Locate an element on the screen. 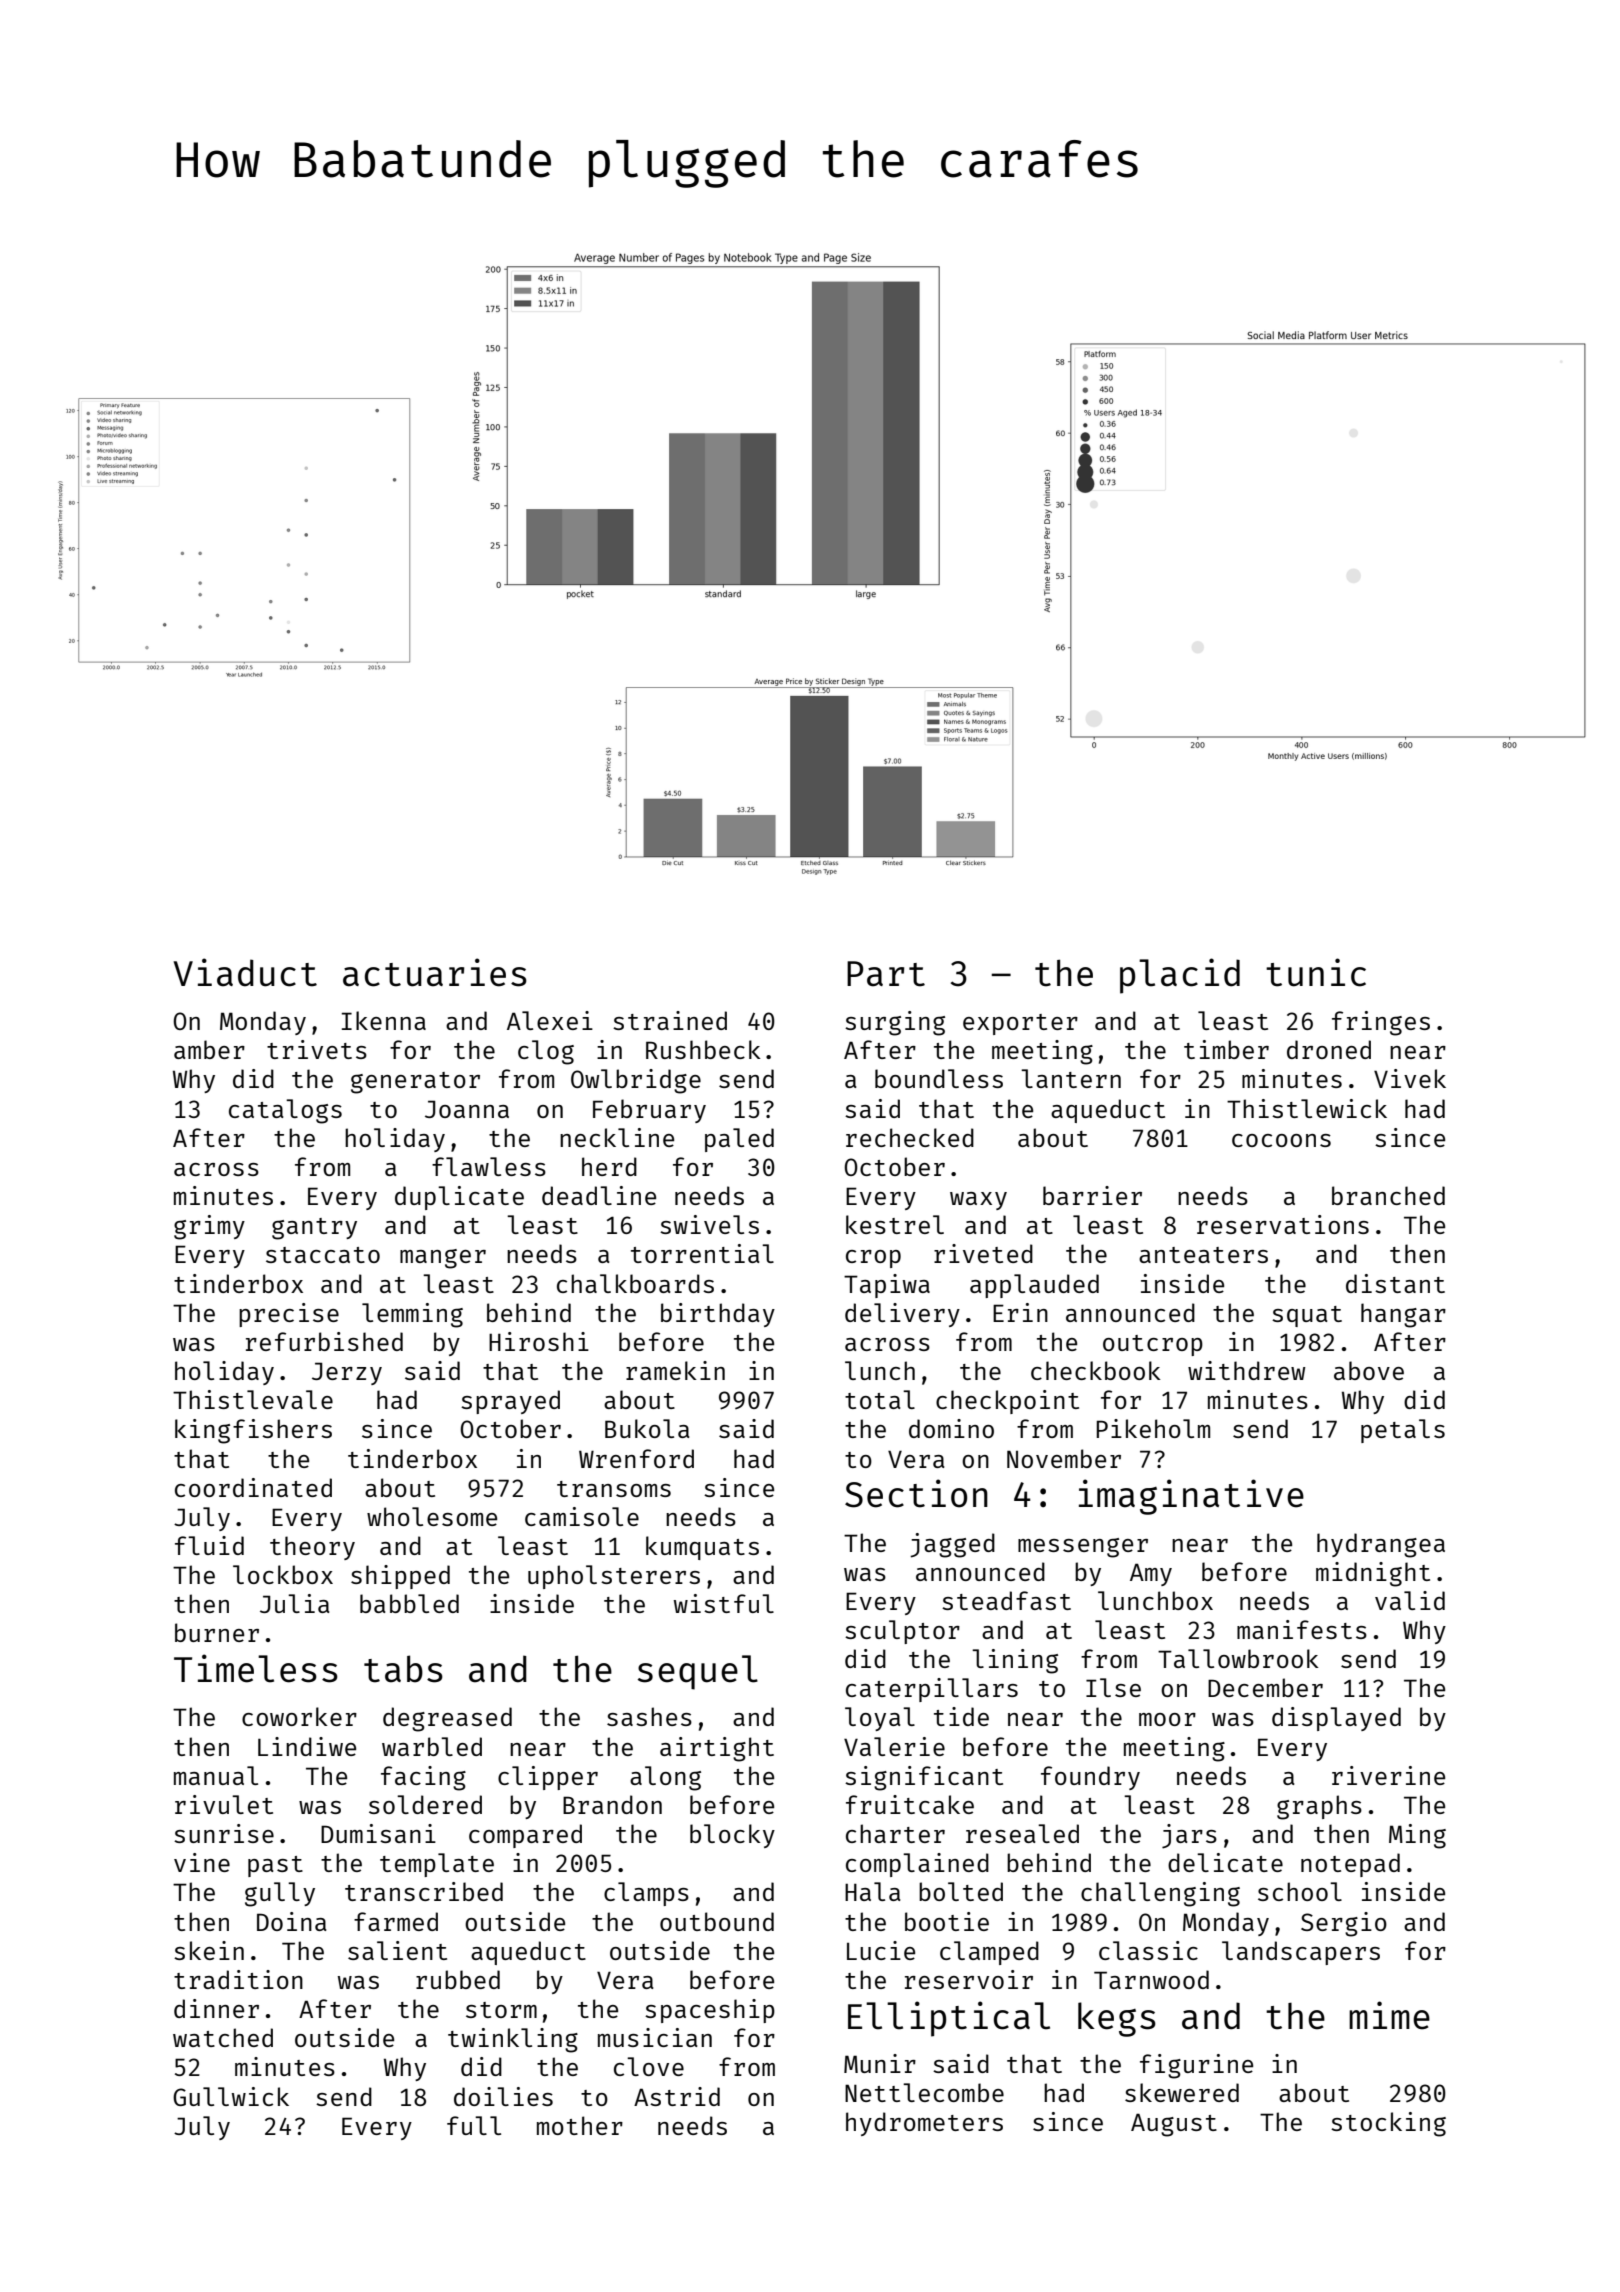 Image resolution: width=1620 pixels, height=2292 pixels. Thistlevale is located at coordinates (253, 1399).
